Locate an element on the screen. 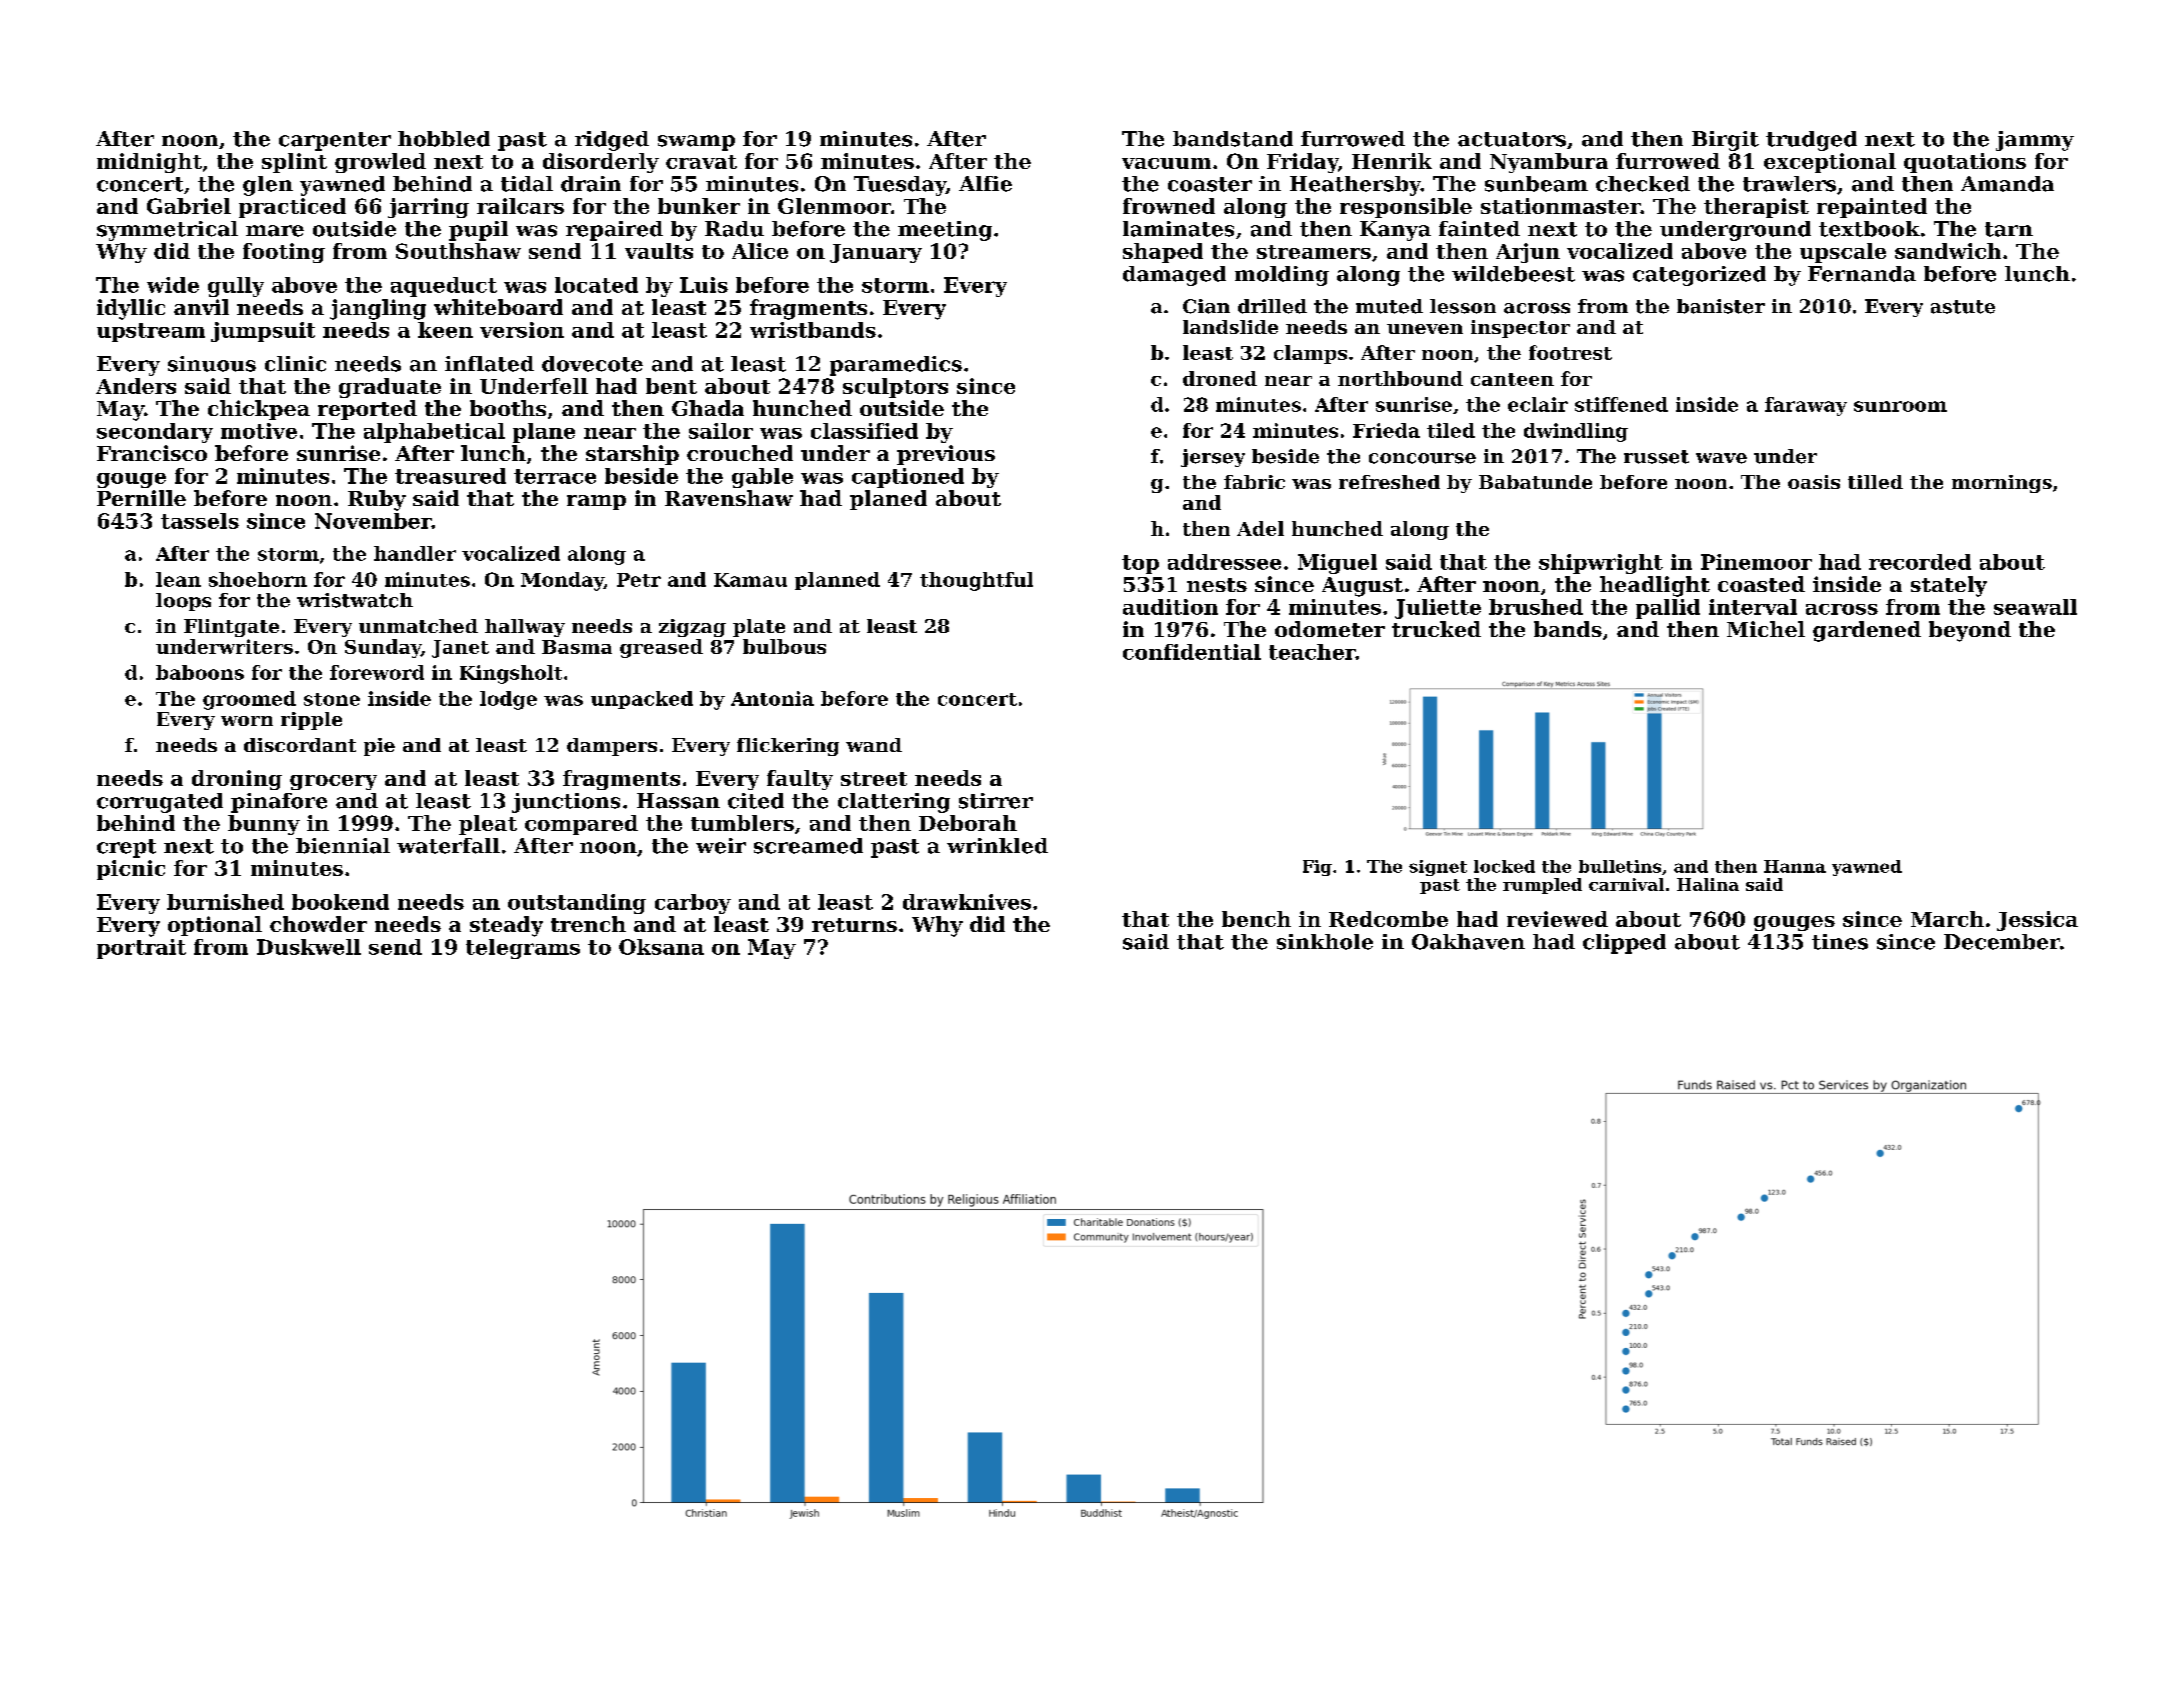  bunker is located at coordinates (699, 206).
